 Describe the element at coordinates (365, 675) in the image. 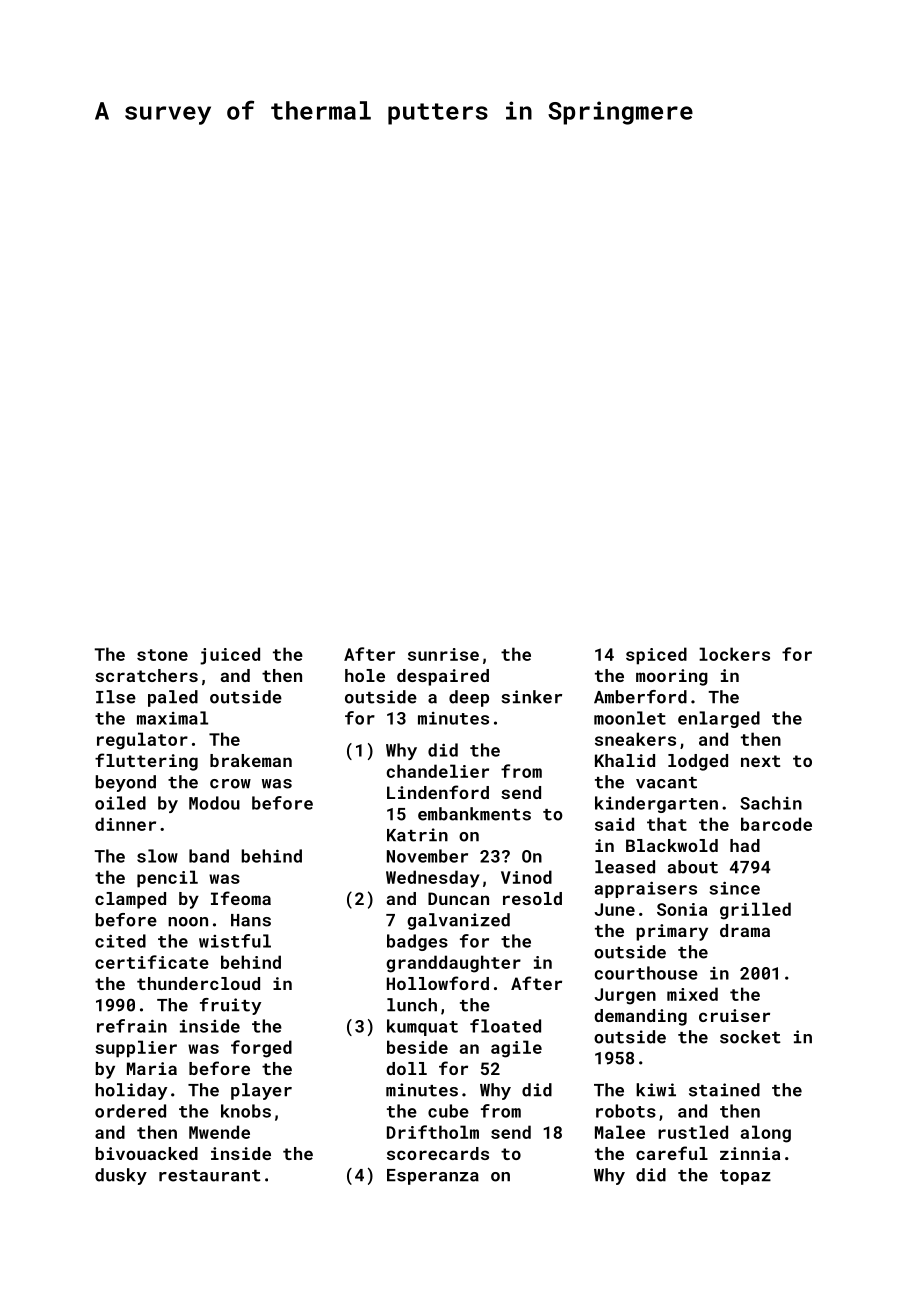

I see `hole` at that location.
